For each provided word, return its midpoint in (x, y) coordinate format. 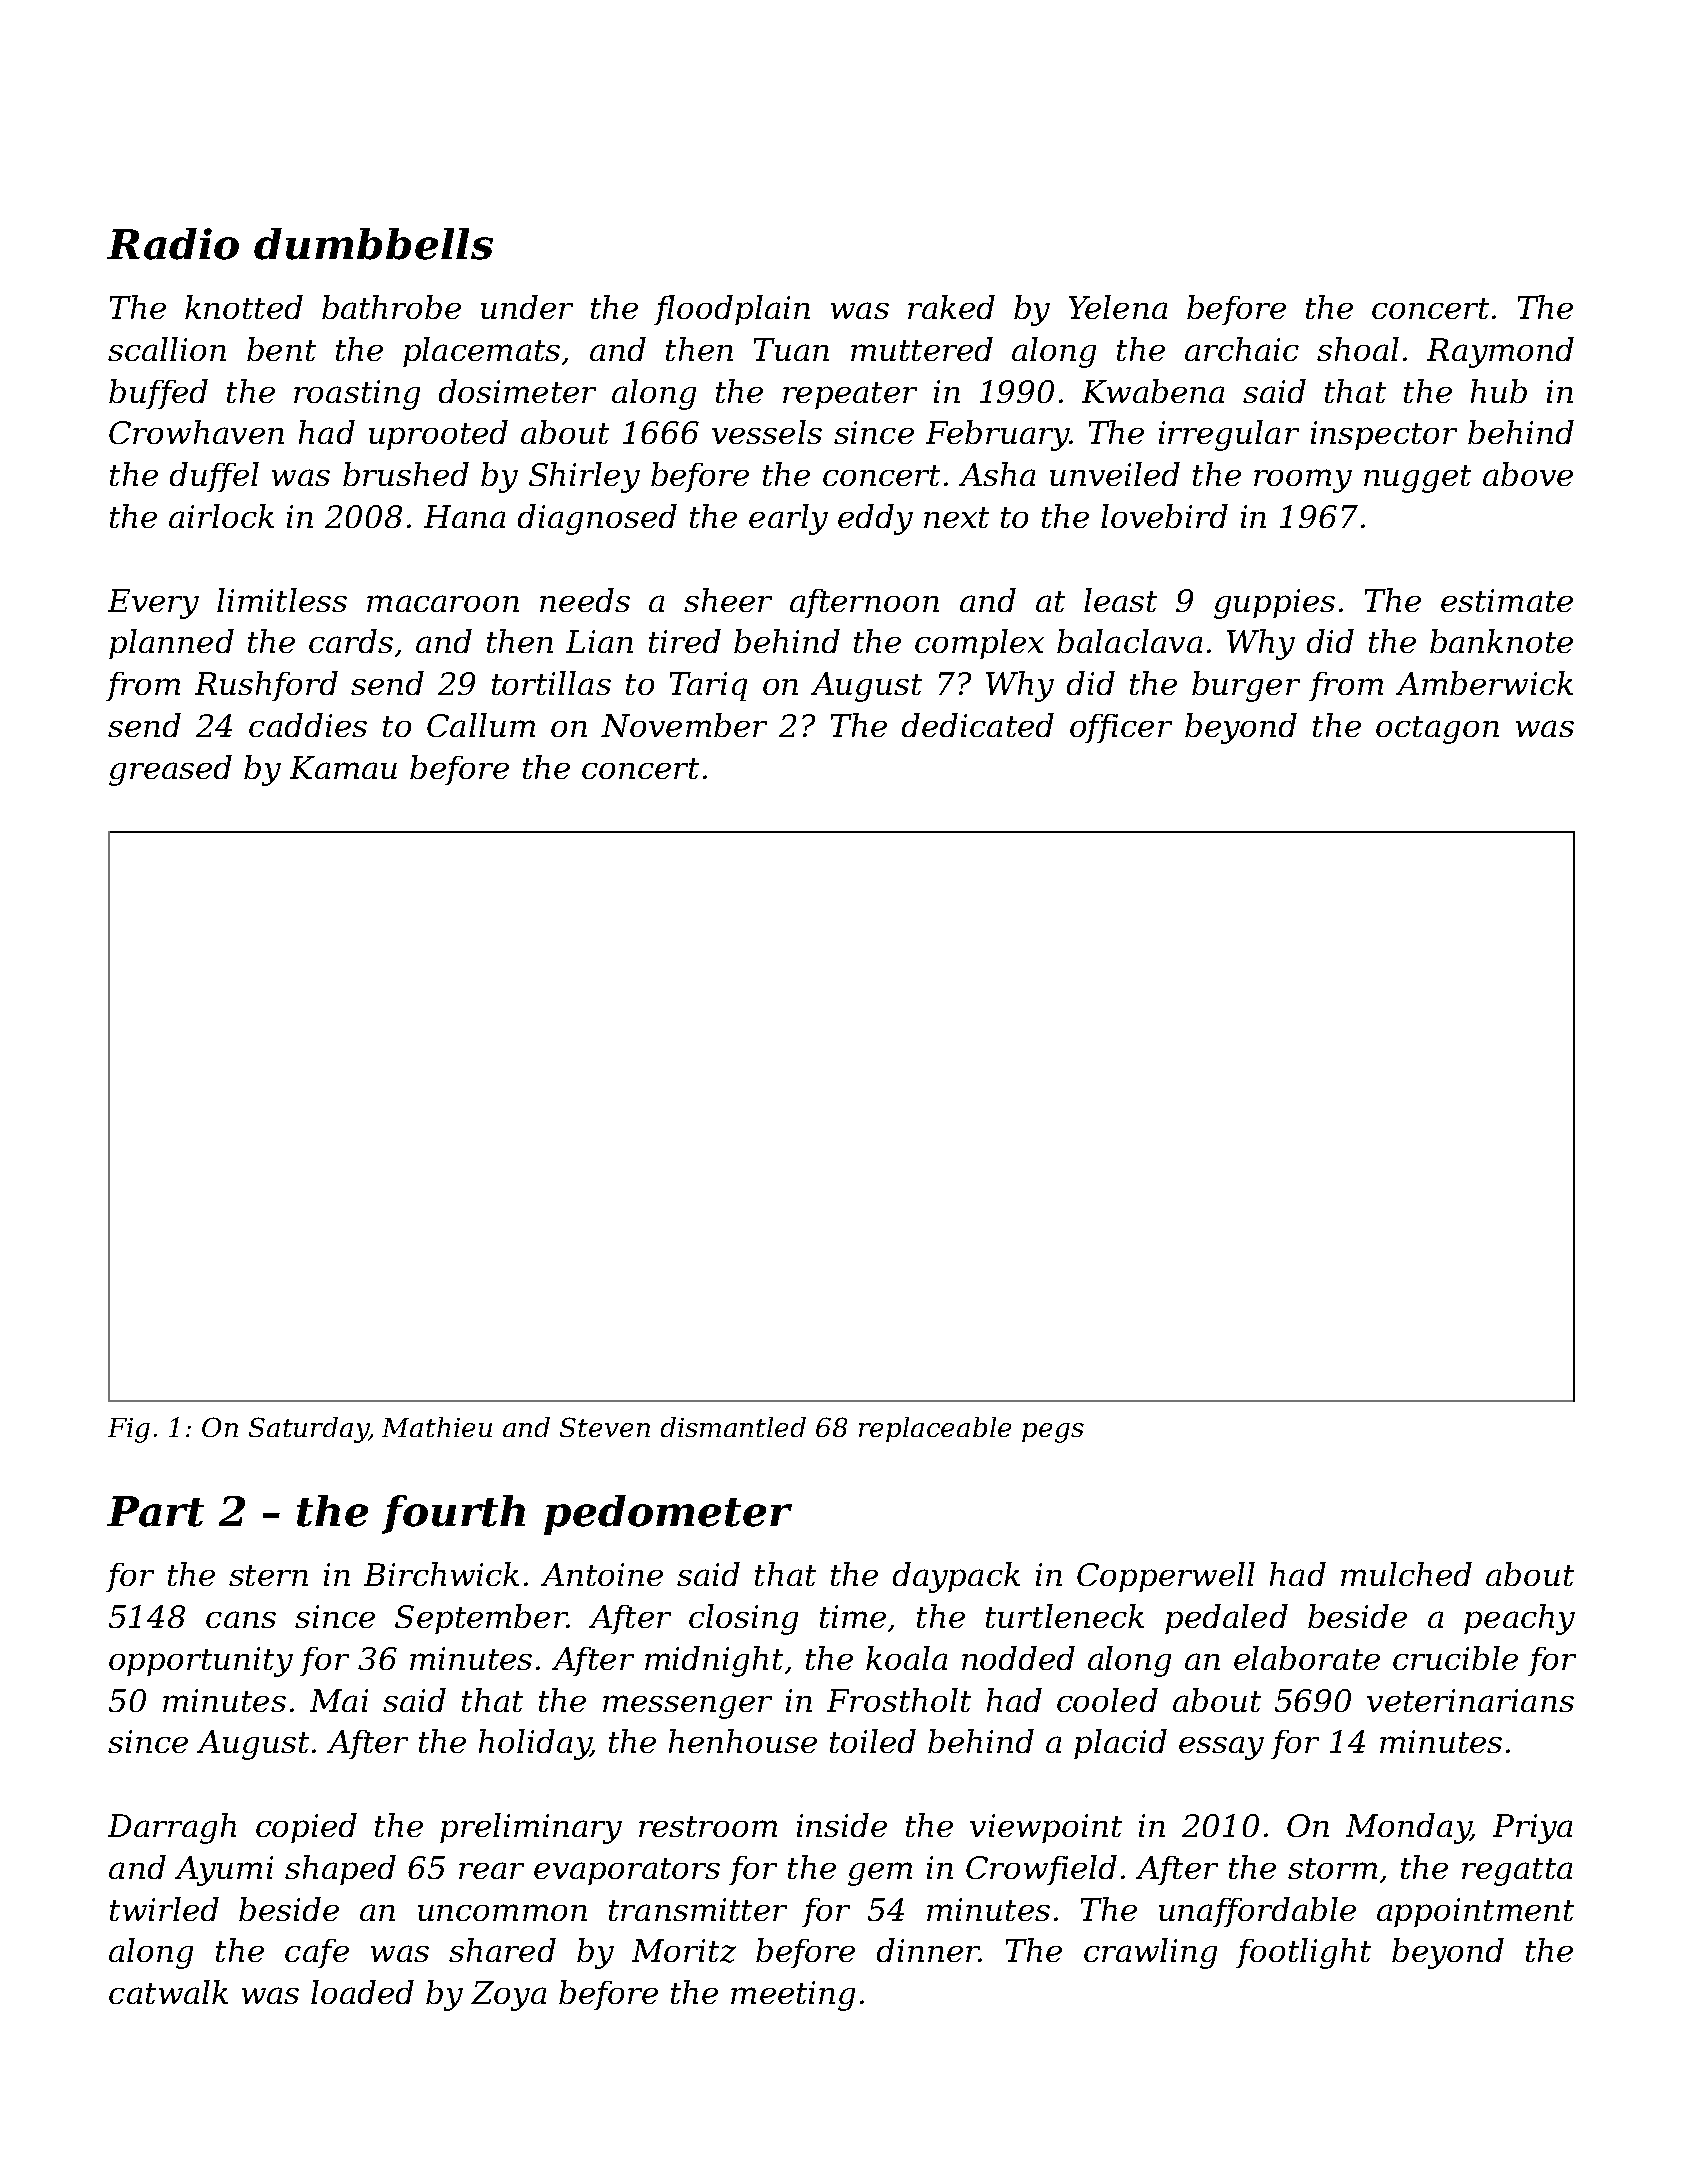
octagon (1437, 730)
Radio (173, 244)
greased (170, 770)
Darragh (172, 1828)
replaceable (935, 1429)
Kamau (343, 767)
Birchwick (441, 1574)
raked (951, 307)
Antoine (602, 1574)
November (684, 725)
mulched (1406, 1574)
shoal (1358, 349)
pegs (1053, 1433)
